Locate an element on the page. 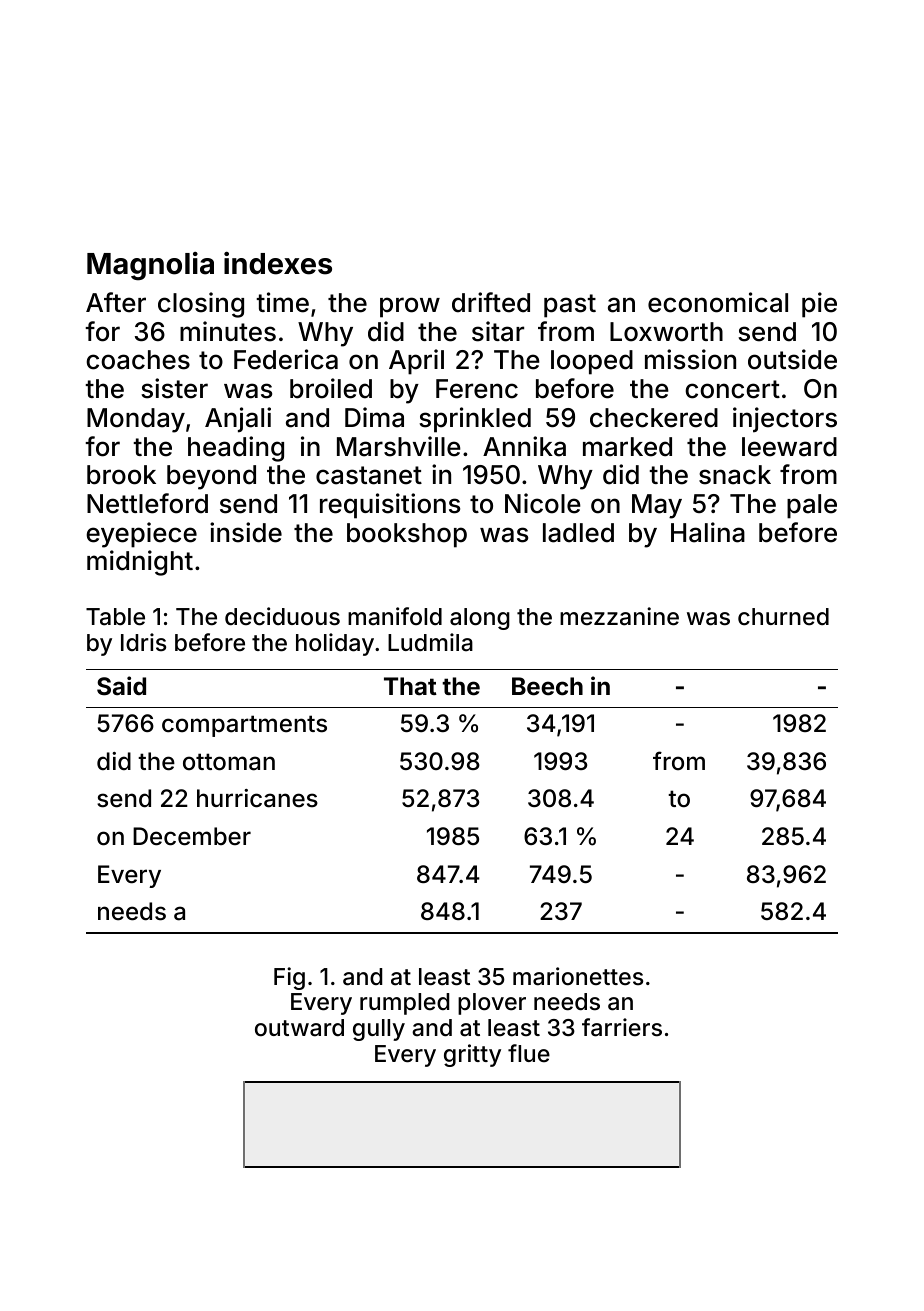 The width and height of the page is (924, 1311). churned is located at coordinates (783, 617).
